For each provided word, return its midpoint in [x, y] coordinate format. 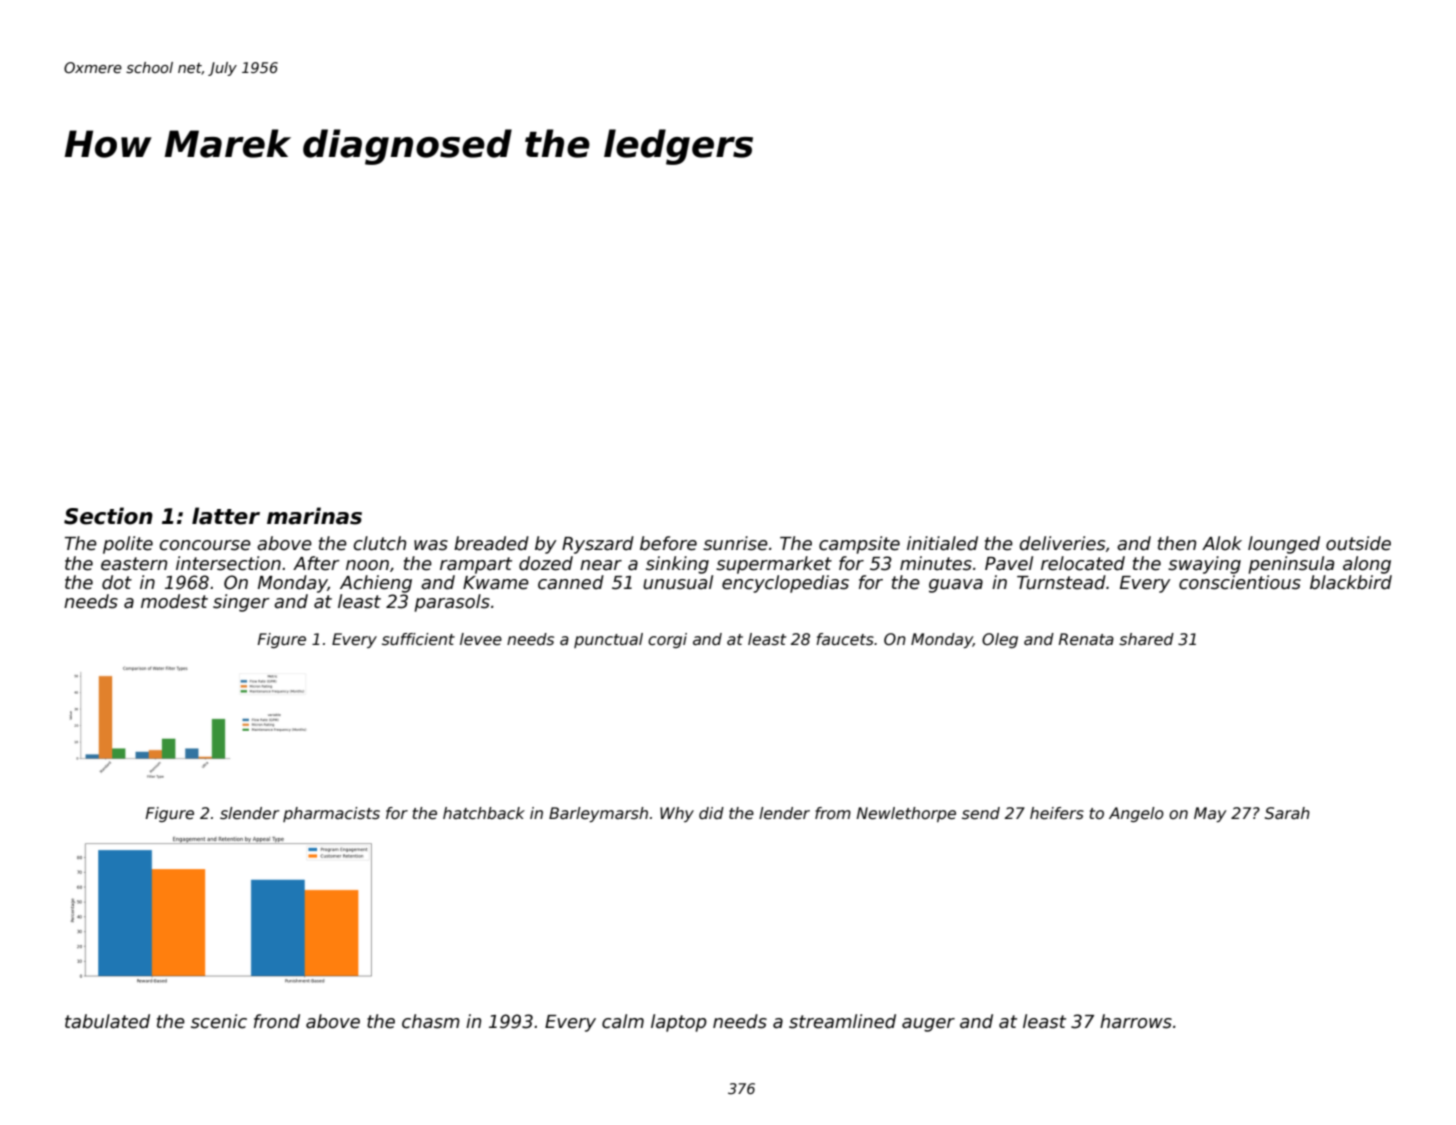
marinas [314, 516]
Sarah [1287, 813]
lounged [1284, 545]
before [668, 543]
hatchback [484, 813]
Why [677, 814]
